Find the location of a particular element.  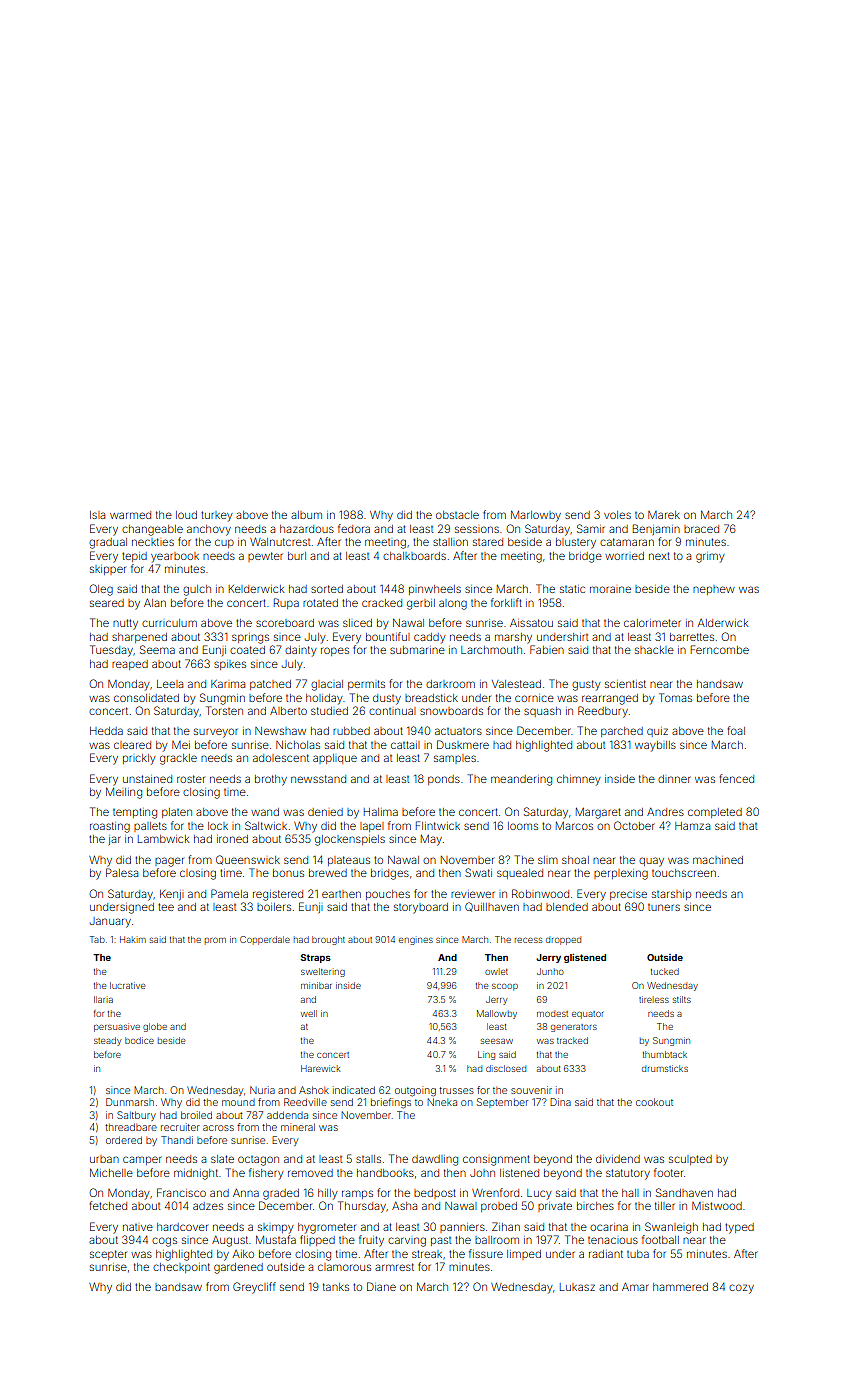

Alderwick is located at coordinates (723, 623).
